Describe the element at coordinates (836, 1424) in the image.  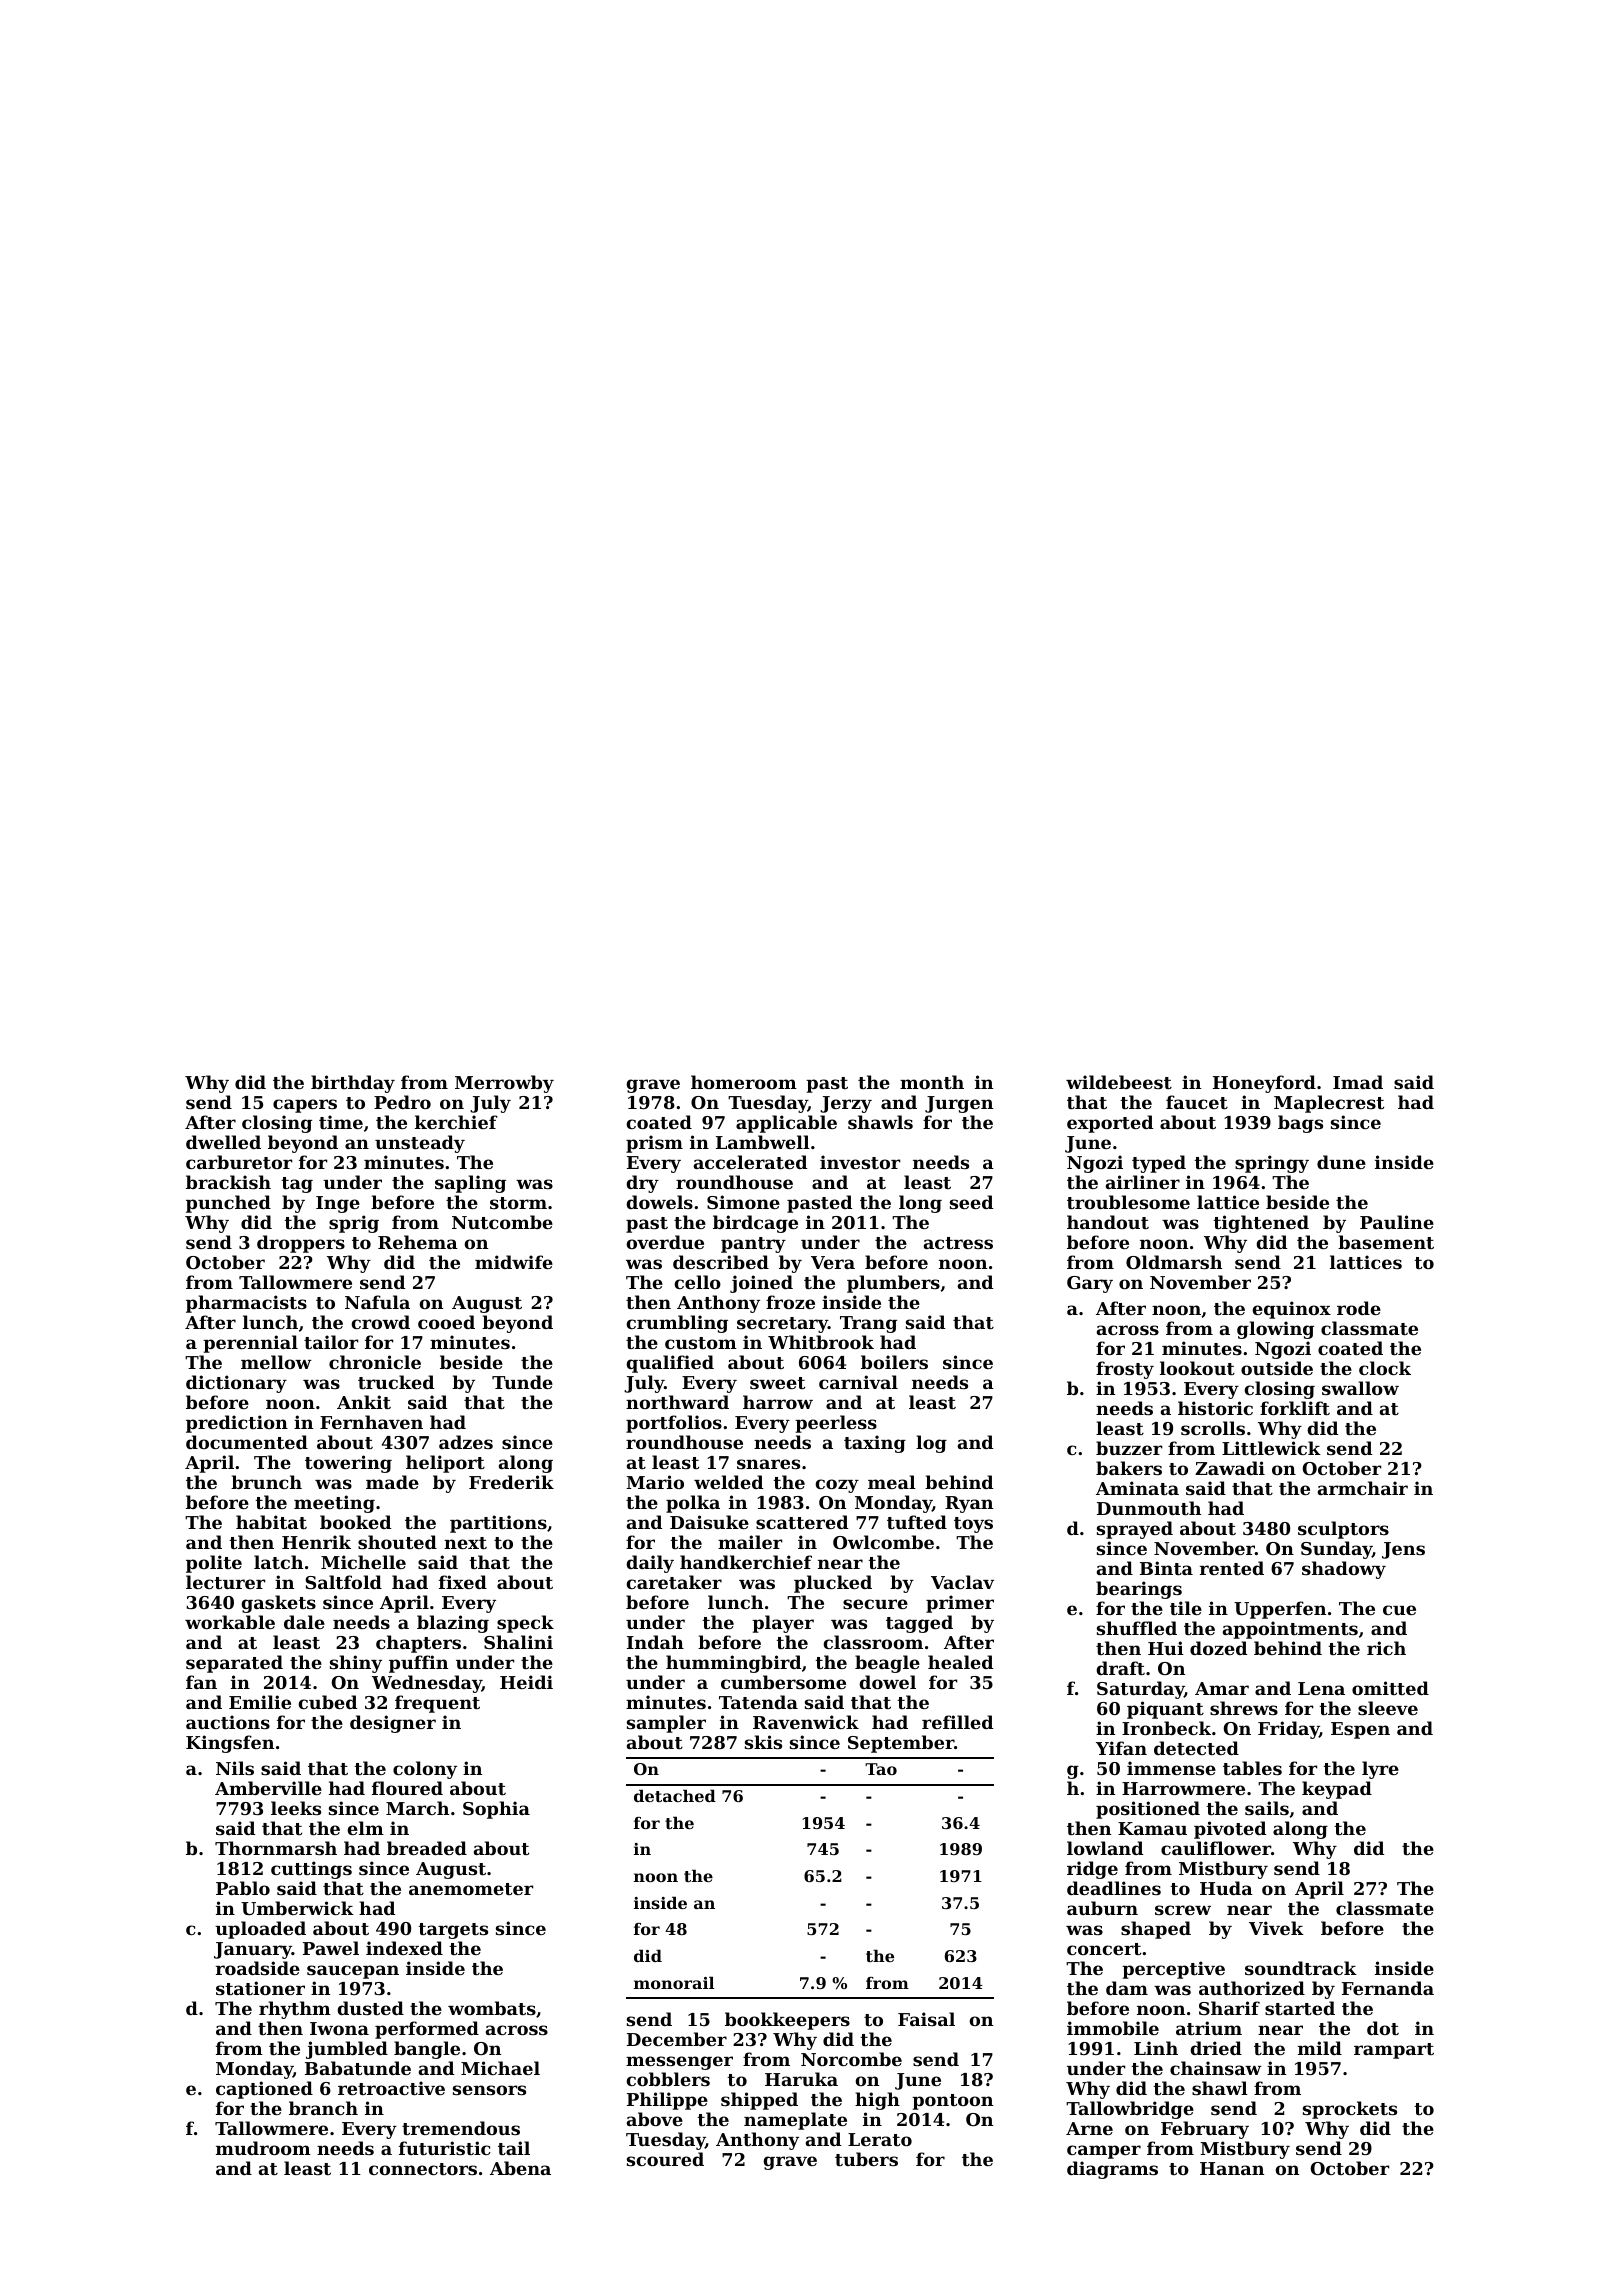
I see `peerless` at that location.
